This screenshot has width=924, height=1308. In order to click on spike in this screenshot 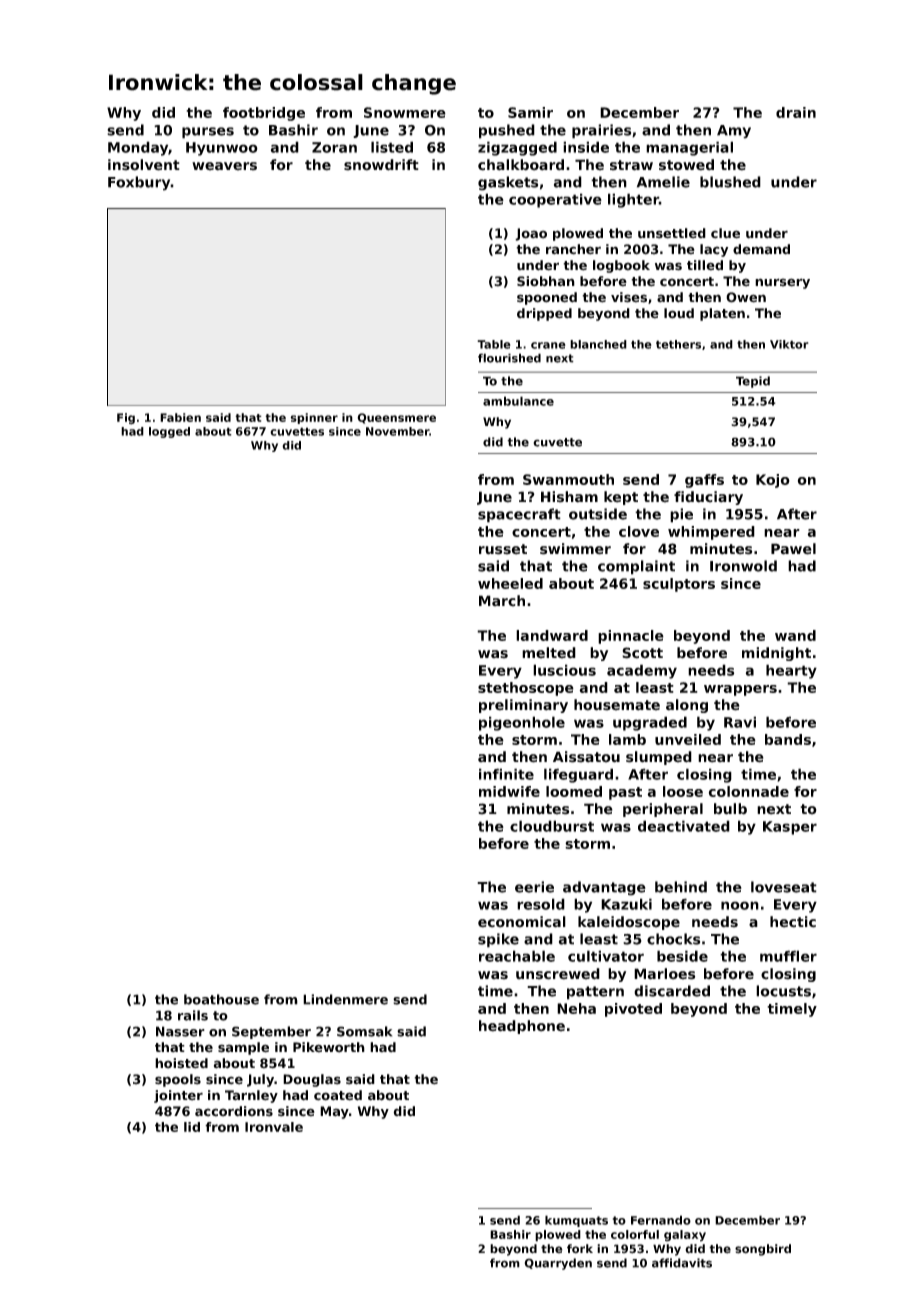, I will do `click(498, 940)`.
